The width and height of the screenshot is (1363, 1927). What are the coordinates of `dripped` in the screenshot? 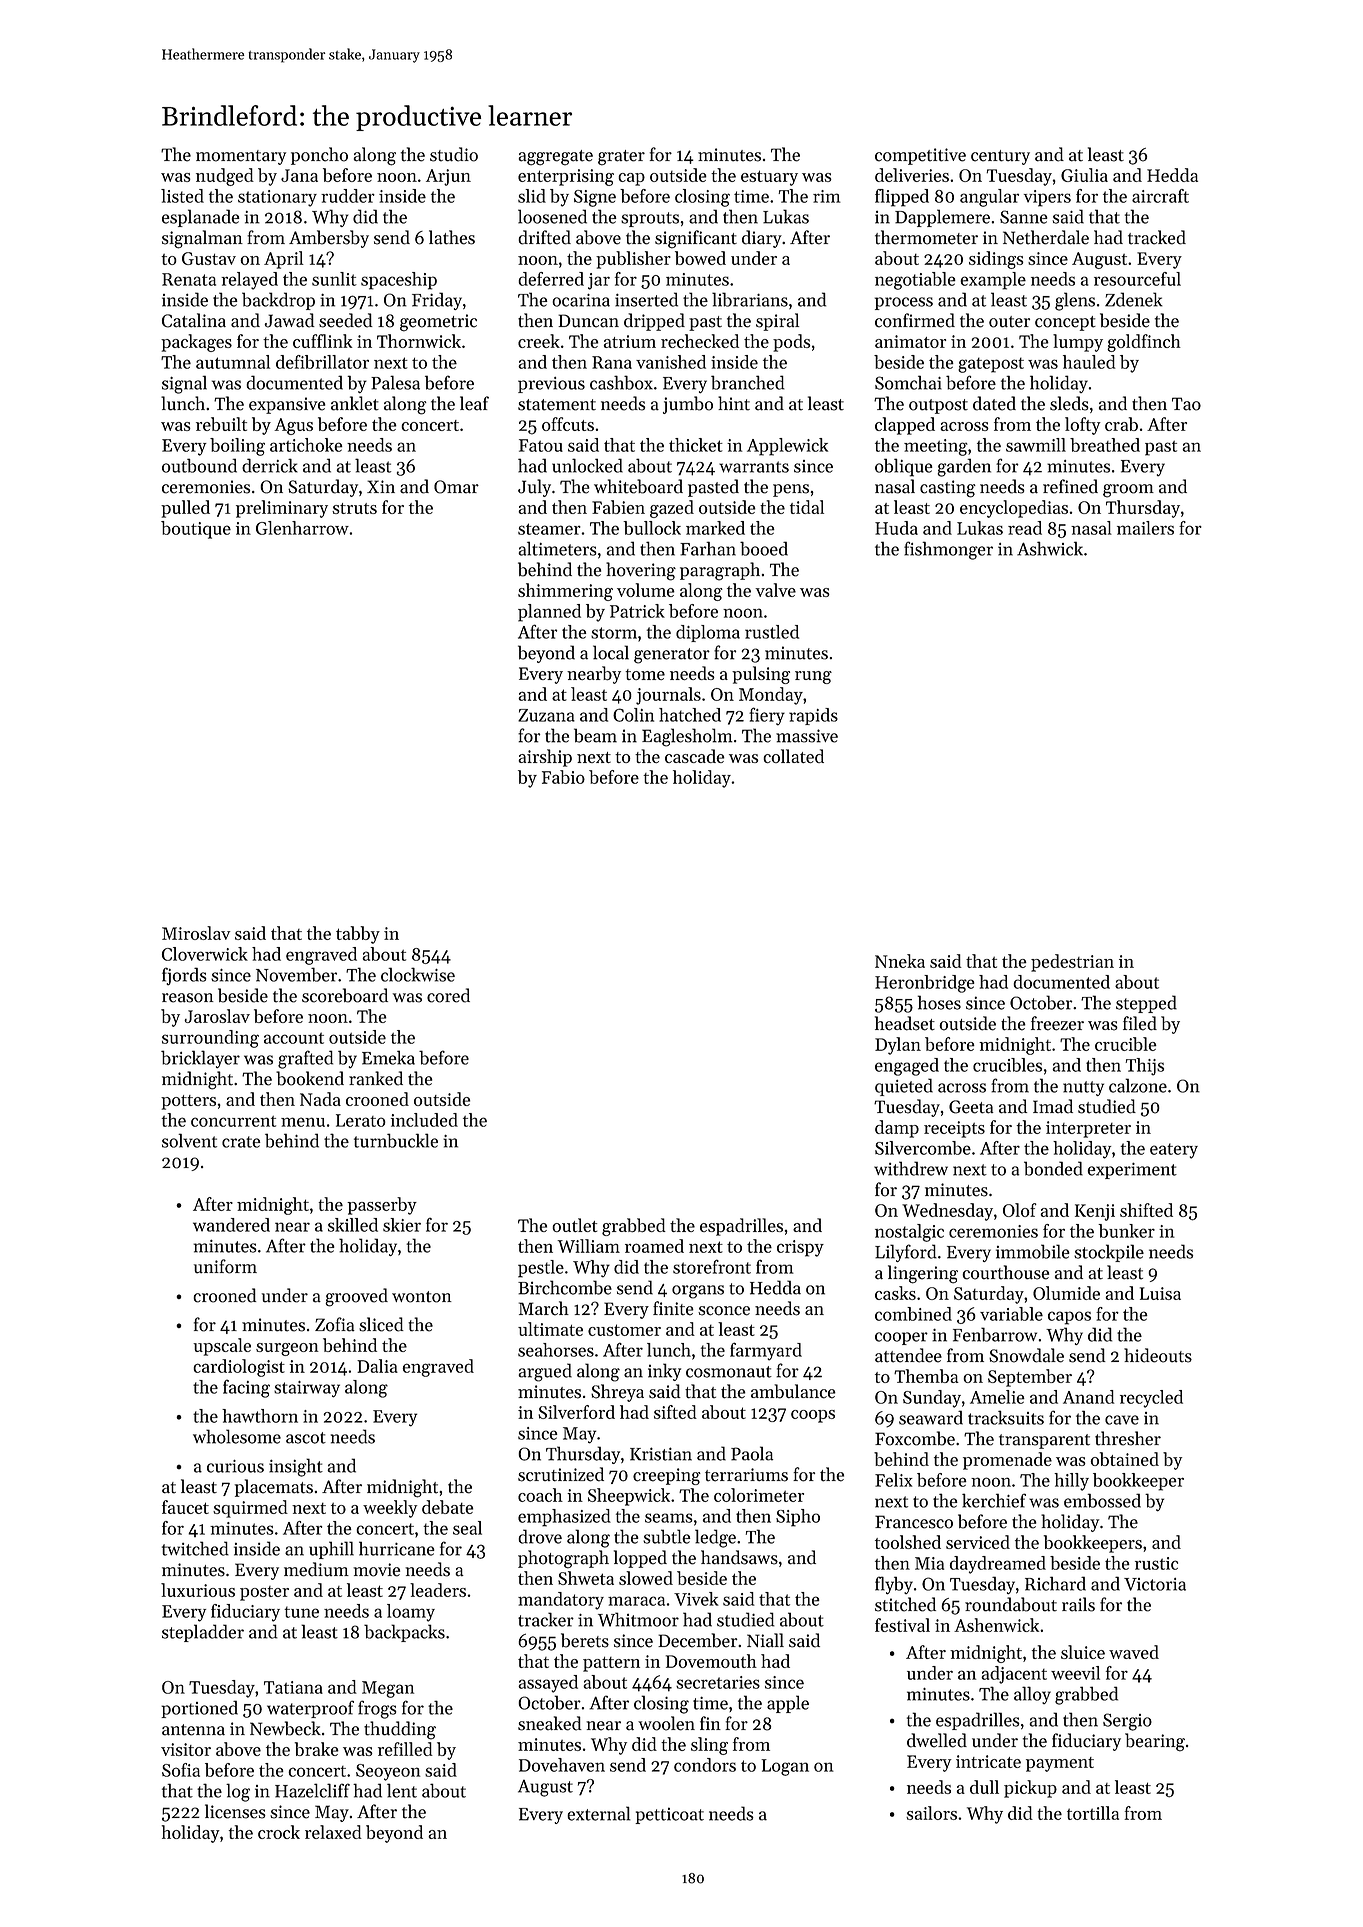 It's located at (654, 322).
